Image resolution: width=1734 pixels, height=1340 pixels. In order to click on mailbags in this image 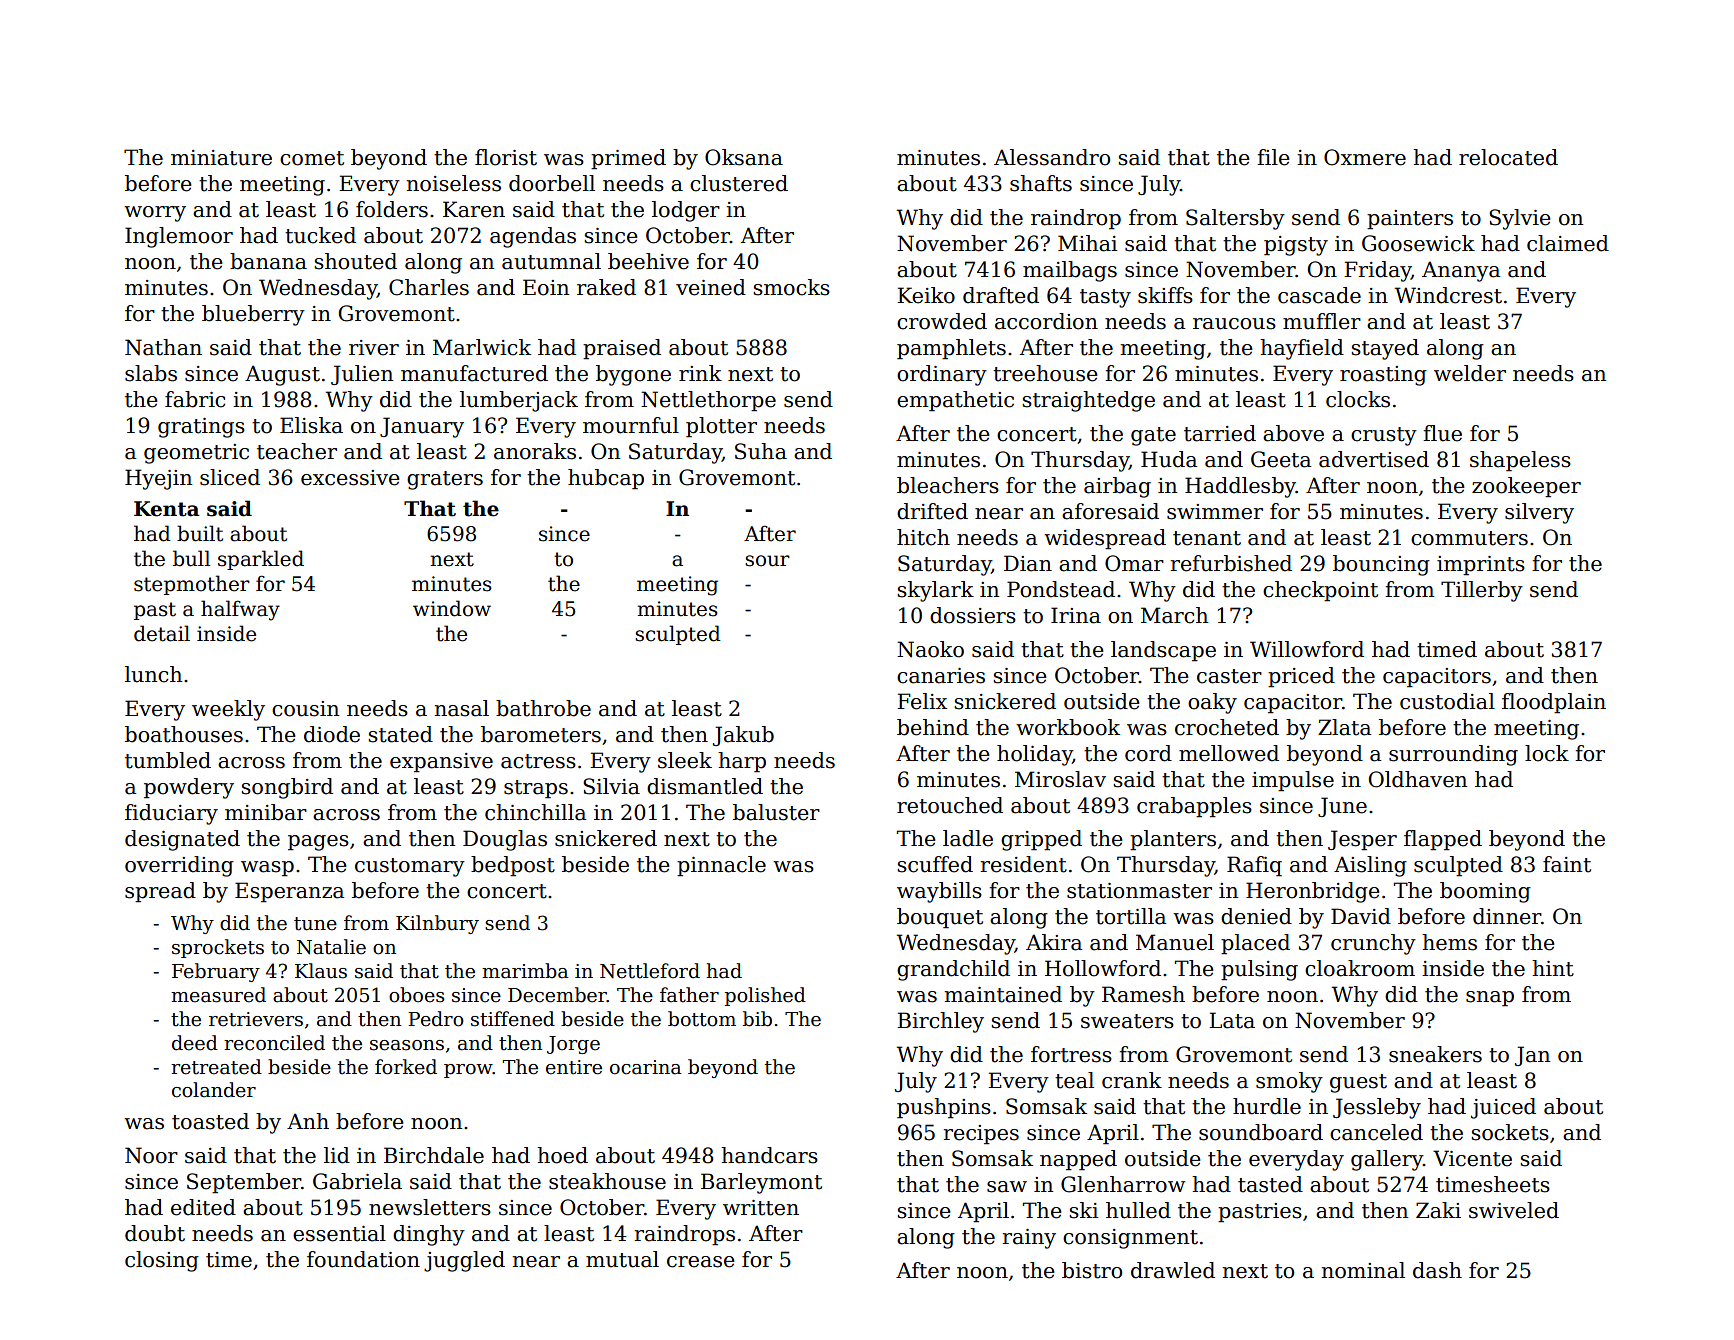, I will do `click(1070, 271)`.
